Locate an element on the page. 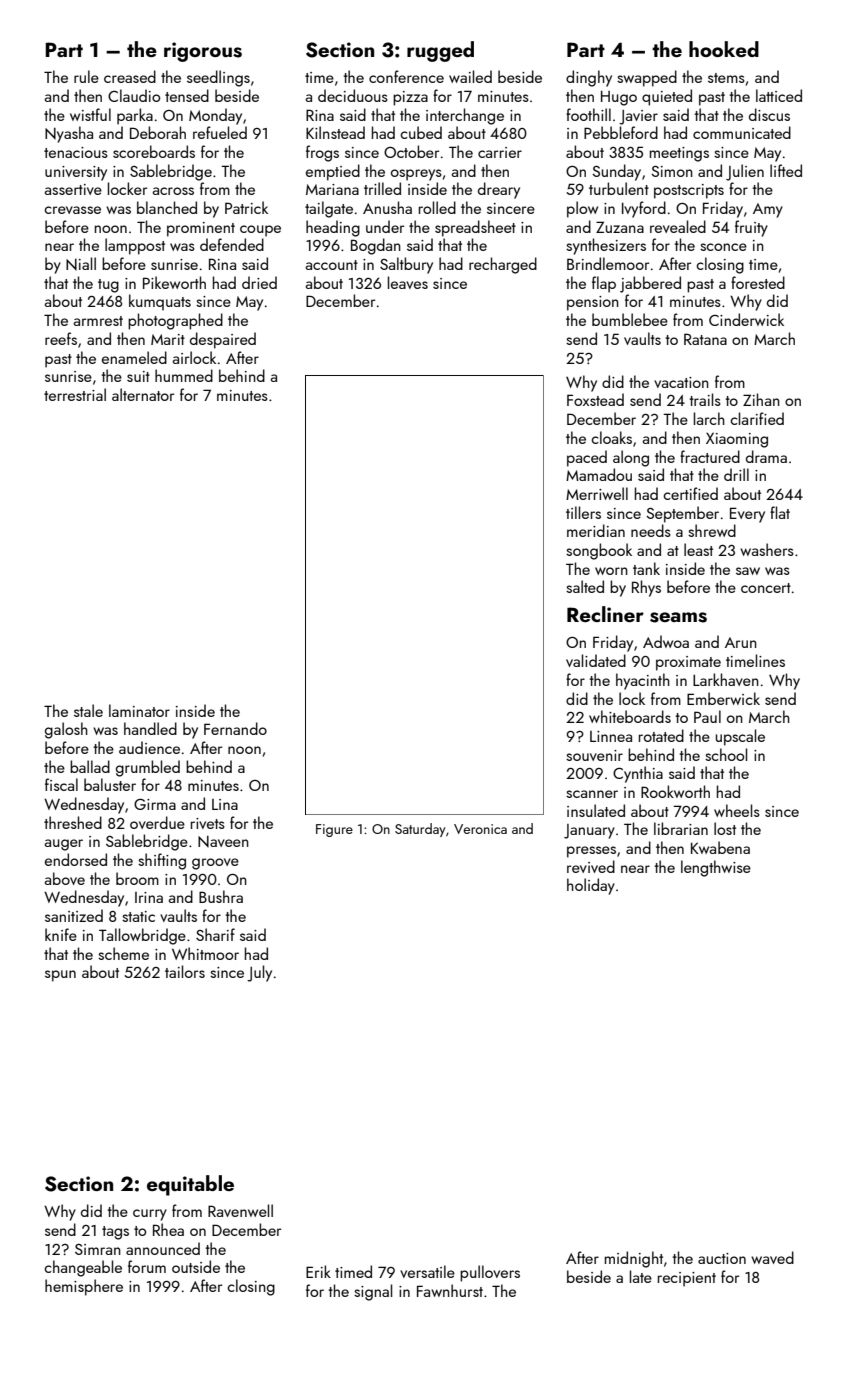 The width and height of the image is (849, 1400). signal is located at coordinates (373, 1292).
